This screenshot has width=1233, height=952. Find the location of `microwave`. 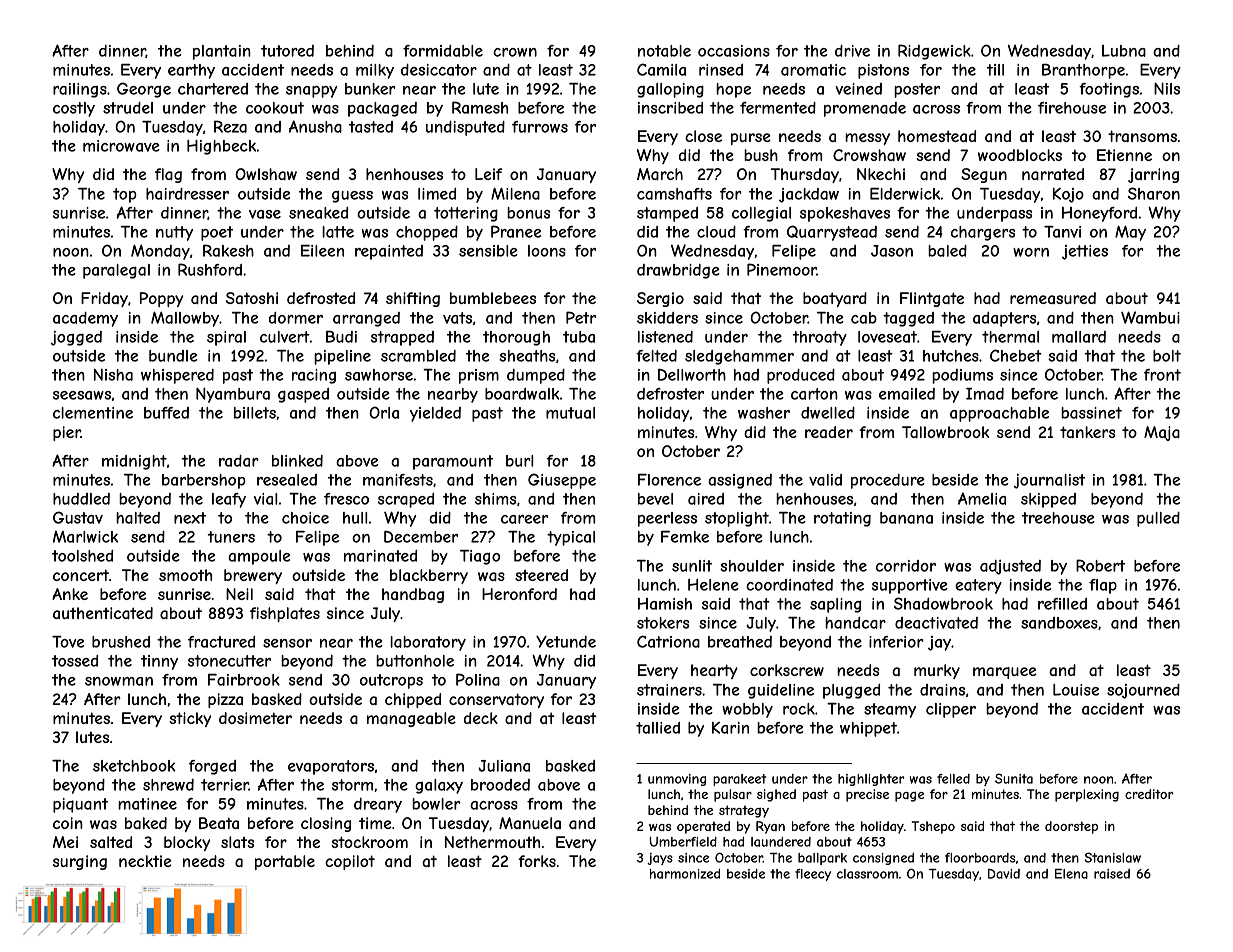

microwave is located at coordinates (121, 146).
